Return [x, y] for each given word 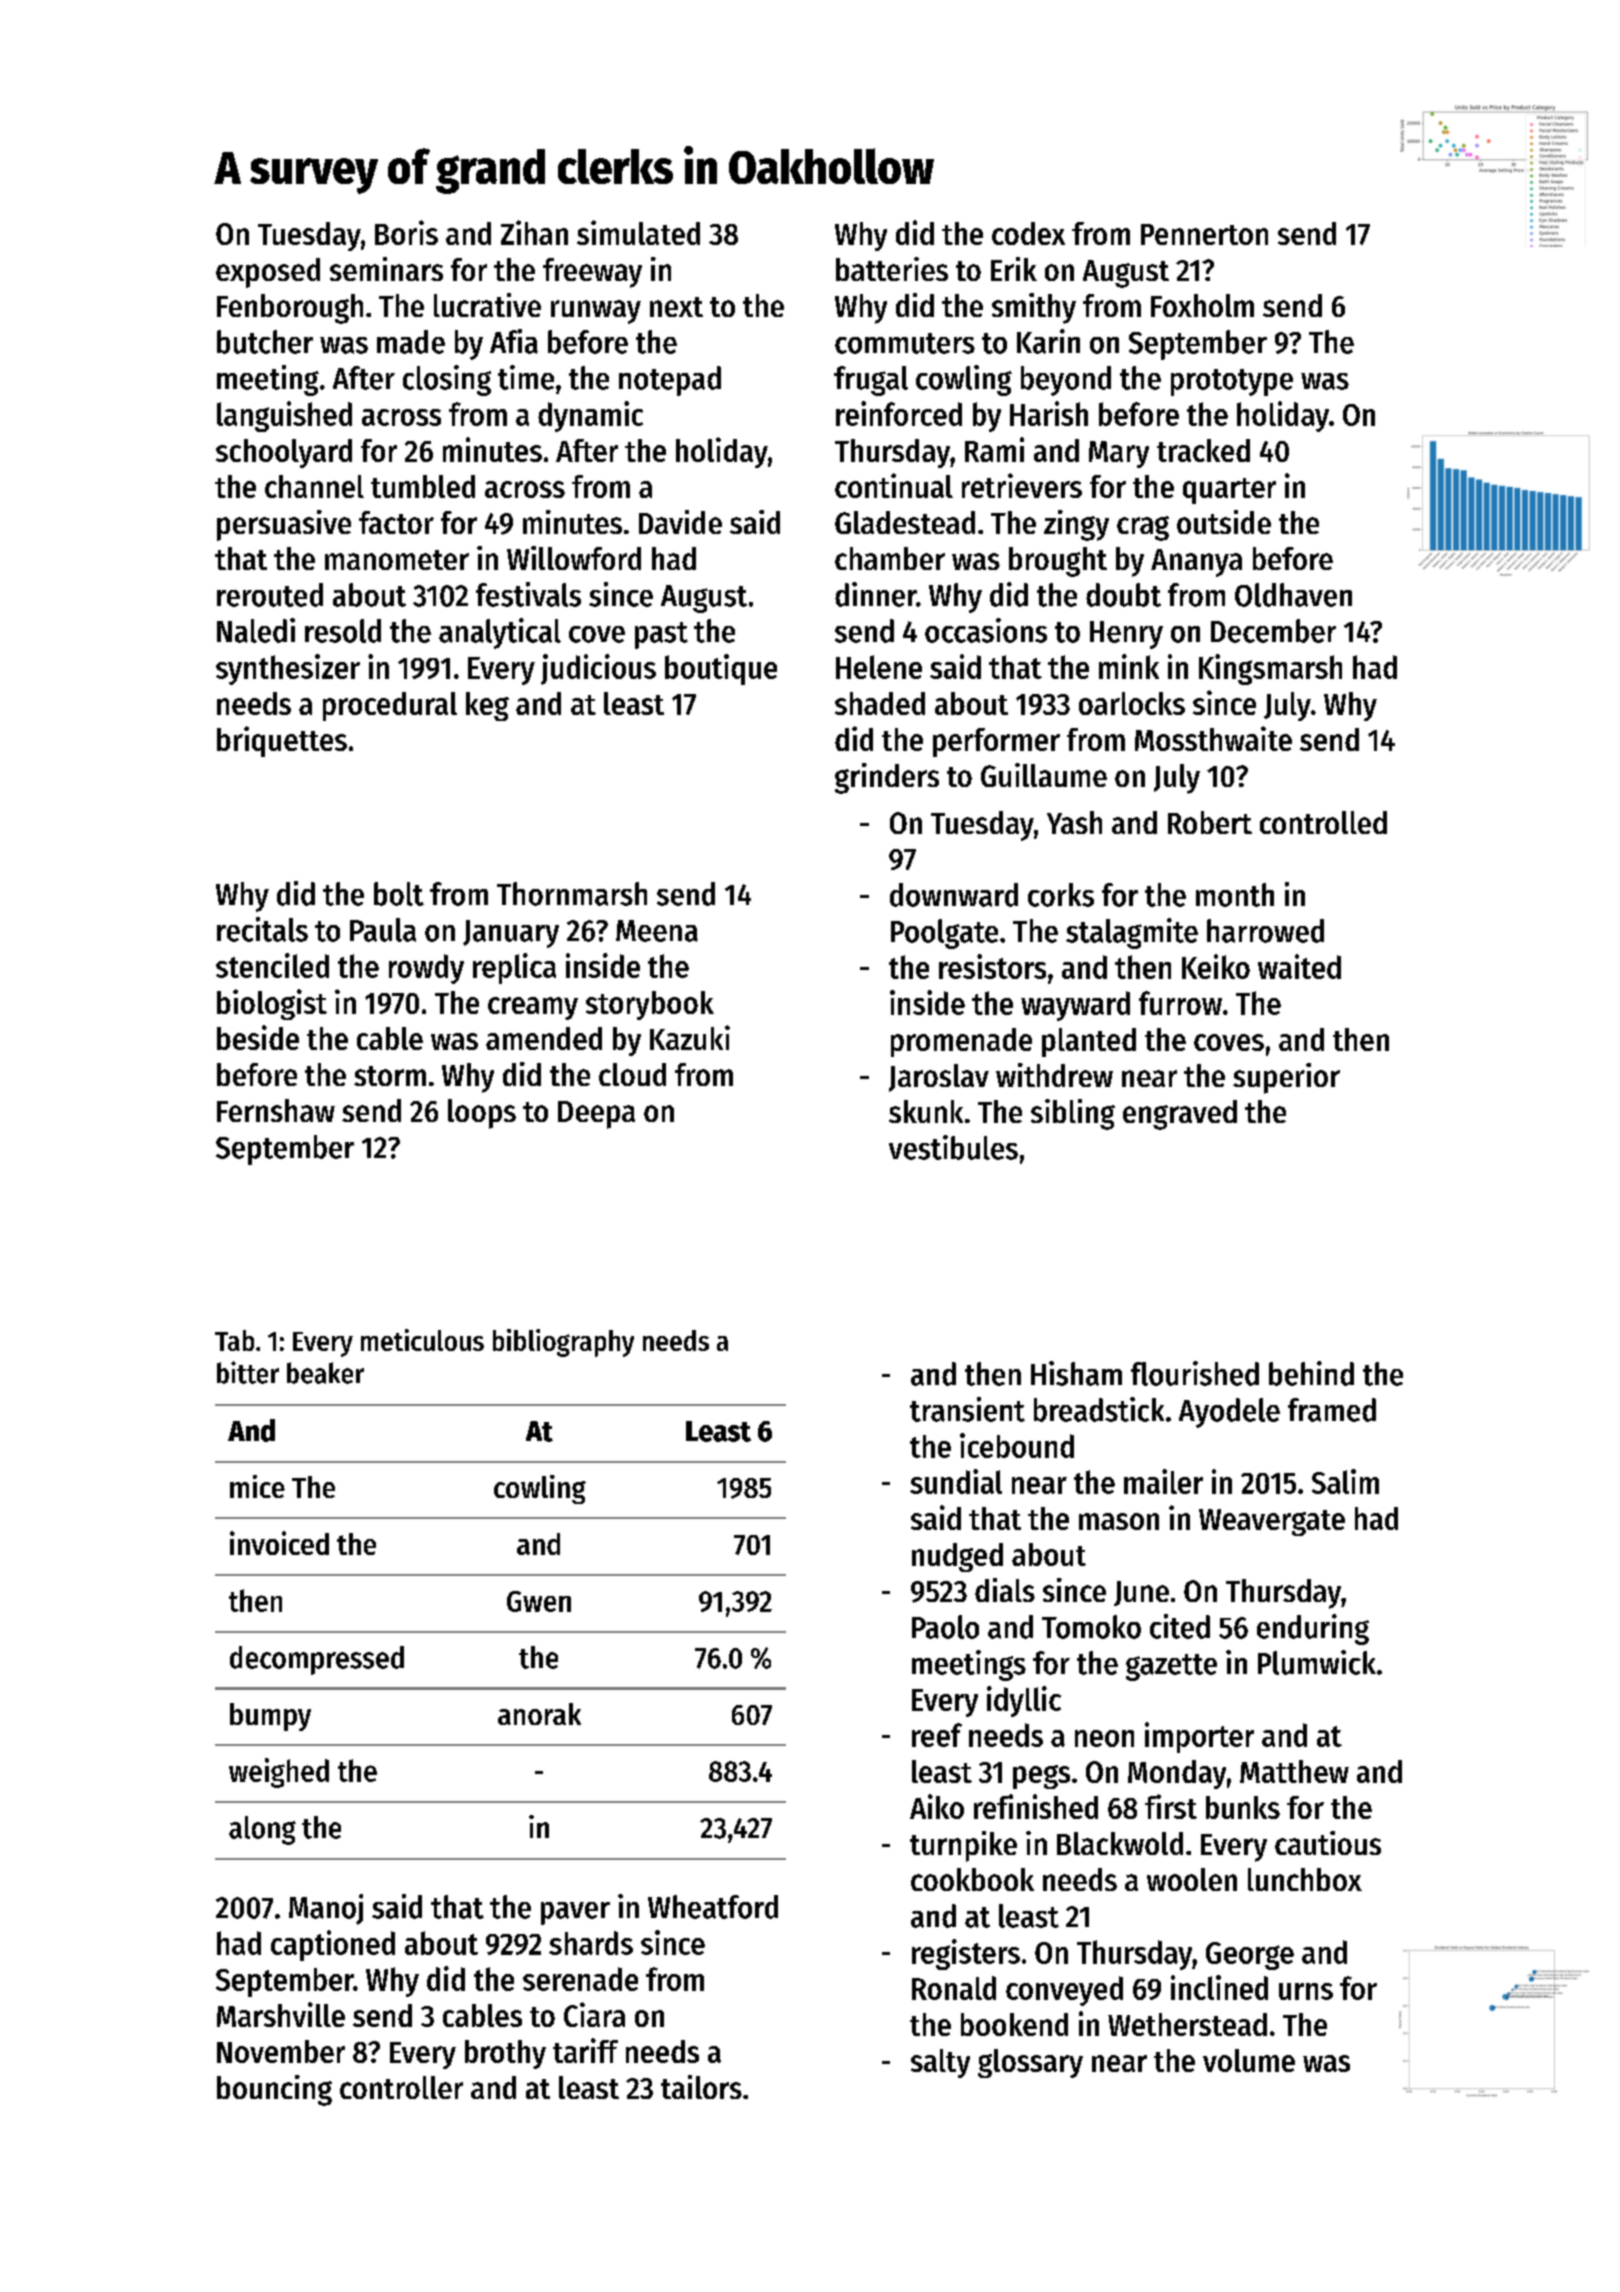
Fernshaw [276, 1110]
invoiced [279, 1543]
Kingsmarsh [1270, 669]
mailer [1163, 1481]
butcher [265, 342]
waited [1299, 966]
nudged [957, 1557]
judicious [598, 669]
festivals [528, 594]
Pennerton [1204, 234]
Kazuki [690, 1037]
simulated [638, 232]
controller [401, 2087]
